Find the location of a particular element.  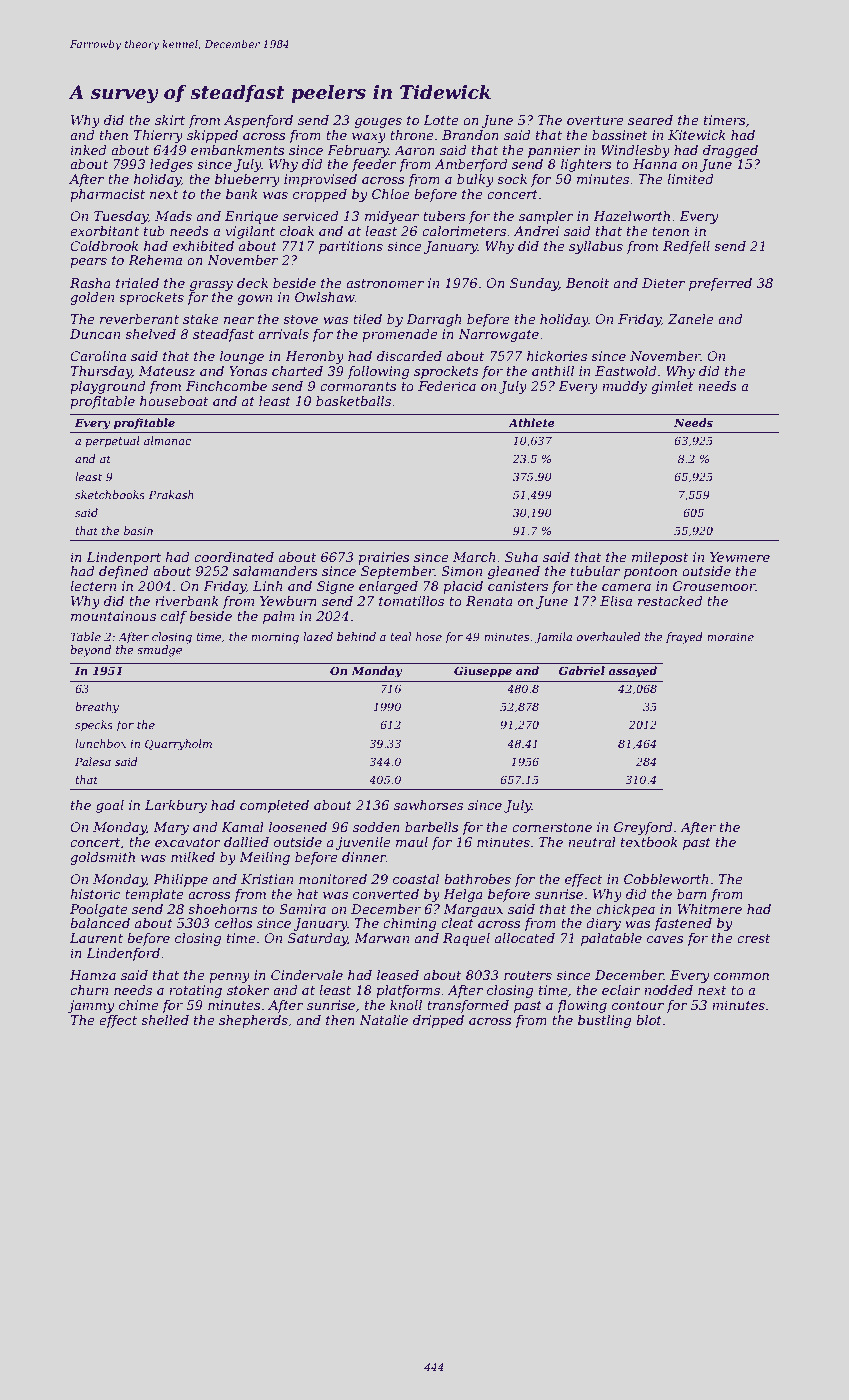

textbook is located at coordinates (649, 842).
